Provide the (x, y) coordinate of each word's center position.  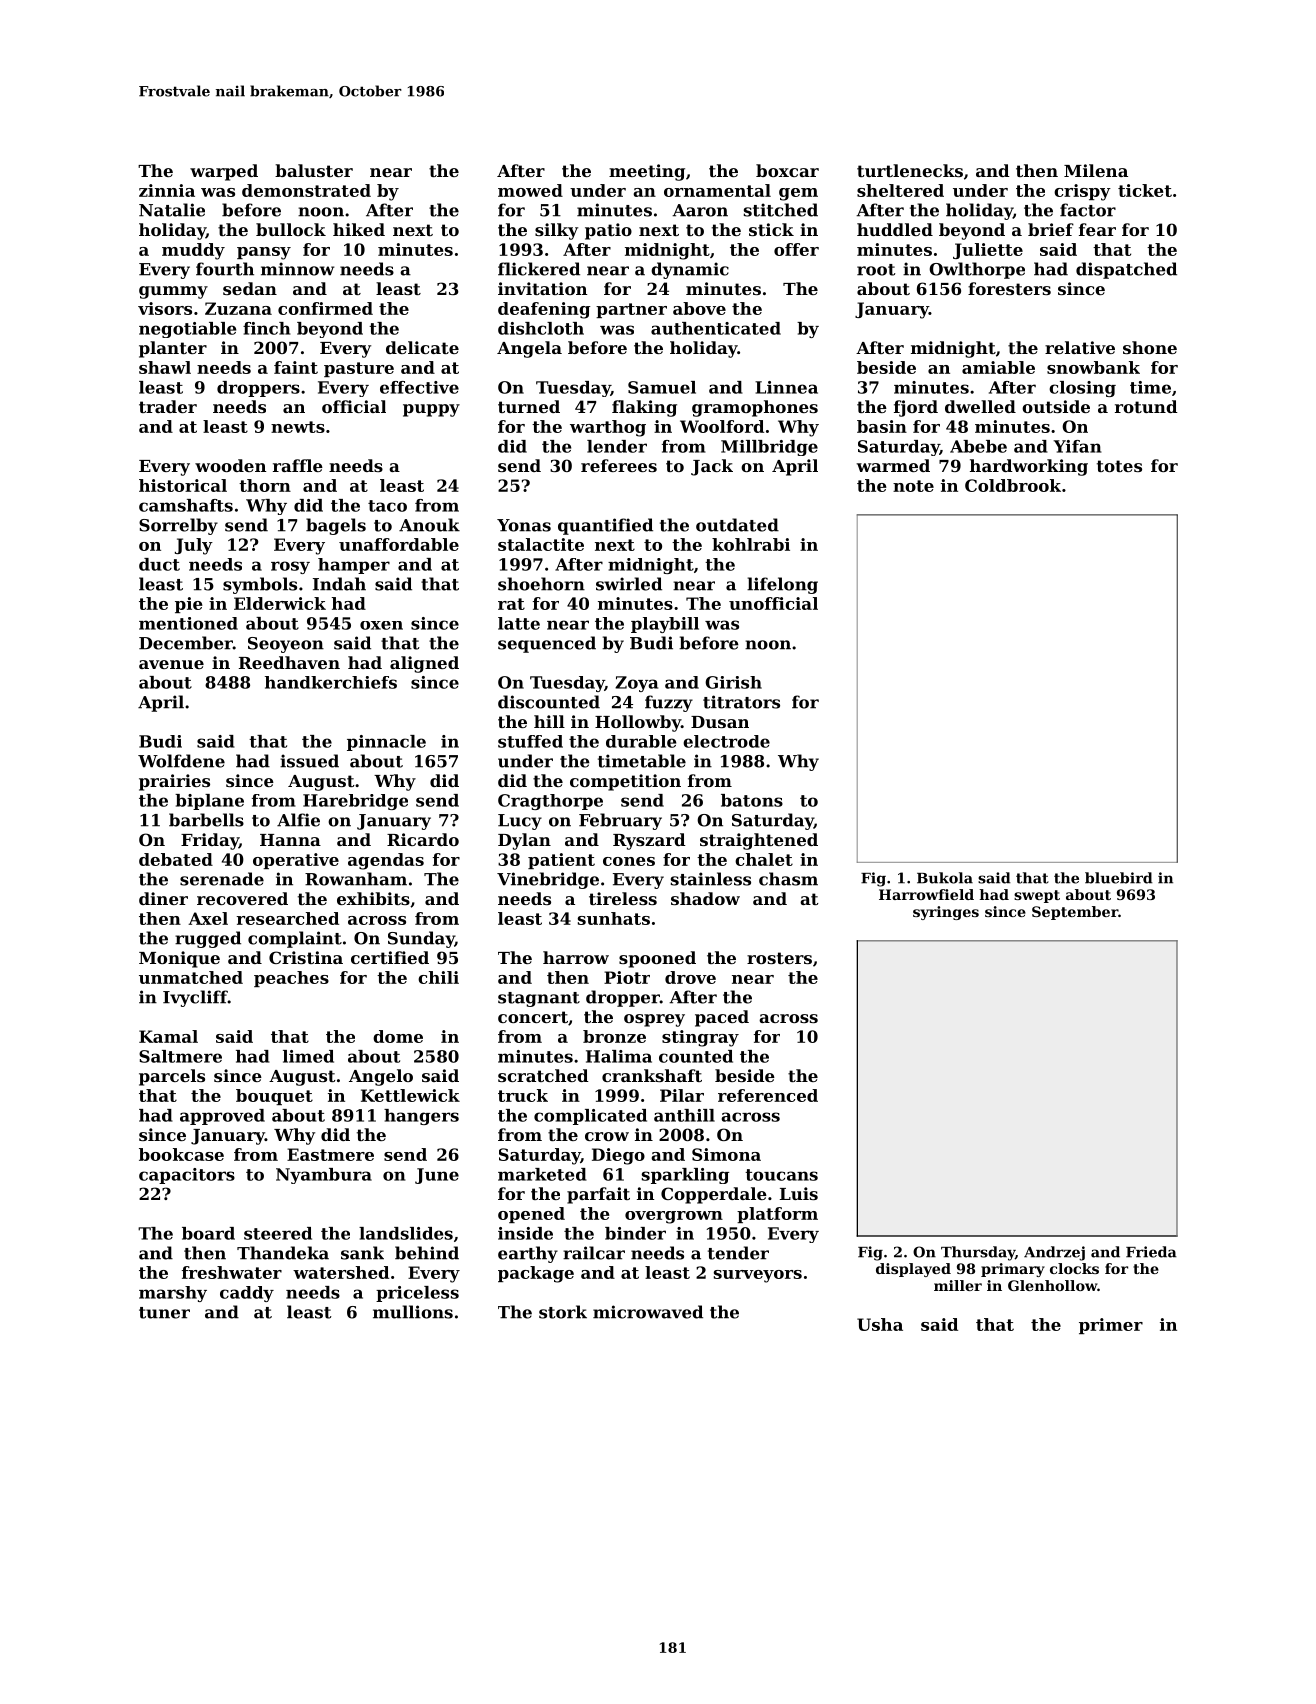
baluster (314, 170)
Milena (1096, 170)
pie (189, 605)
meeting (647, 172)
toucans (781, 1175)
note (913, 486)
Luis (799, 1193)
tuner (164, 1313)
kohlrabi (751, 544)
